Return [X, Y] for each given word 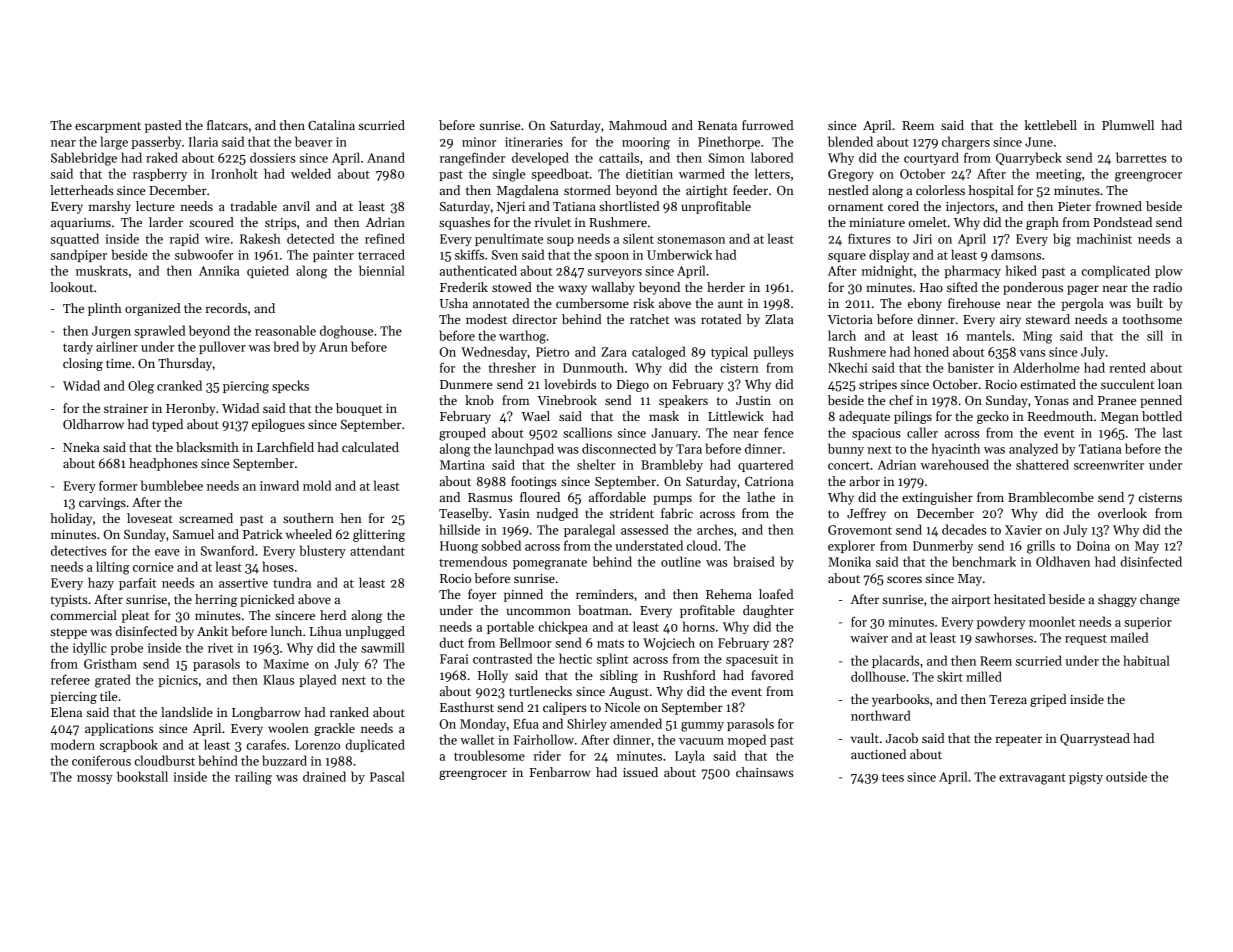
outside [1126, 776]
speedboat [560, 174]
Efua [526, 723]
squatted [75, 239]
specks [290, 386]
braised [754, 561]
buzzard [284, 760]
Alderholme [1046, 367]
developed [540, 158]
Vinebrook [567, 400]
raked [162, 157]
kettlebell [1050, 125]
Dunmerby [943, 546]
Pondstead [1122, 222]
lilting [112, 568]
